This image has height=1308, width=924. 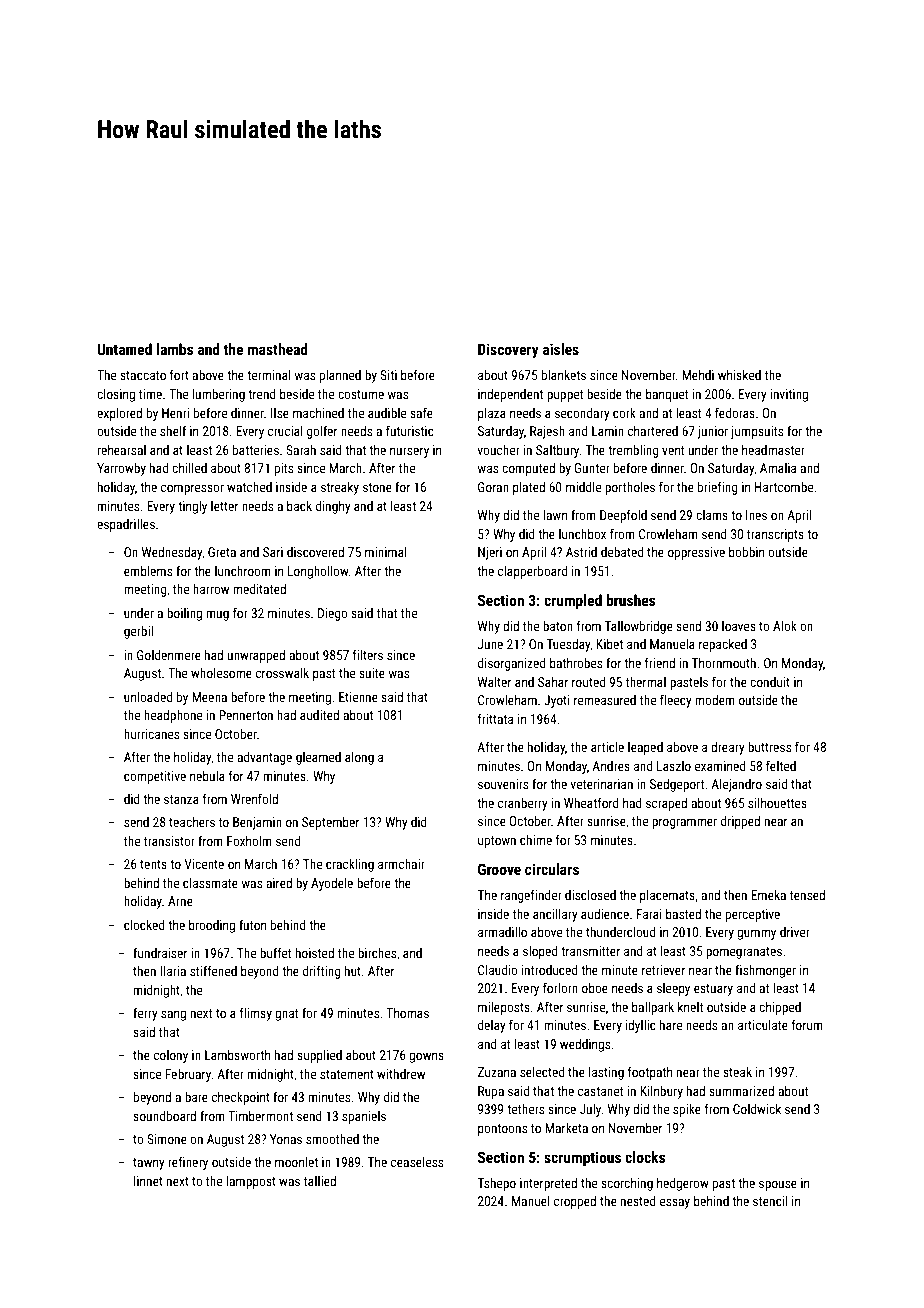 What do you see at coordinates (151, 734) in the image?
I see `hurricanes` at bounding box center [151, 734].
